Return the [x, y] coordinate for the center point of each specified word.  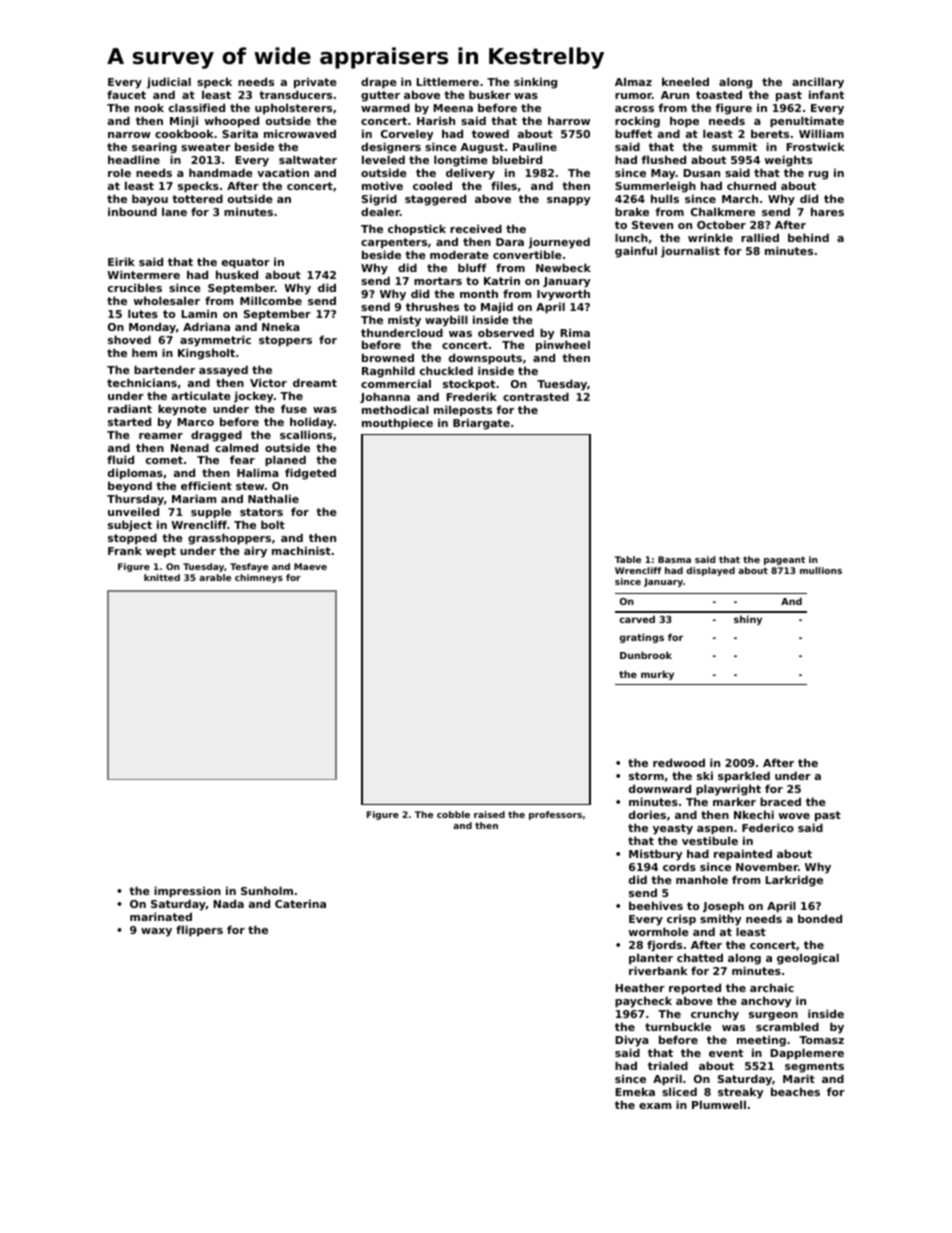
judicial [169, 83]
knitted [162, 577]
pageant [784, 560]
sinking [535, 83]
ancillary [818, 83]
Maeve [310, 566]
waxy [156, 932]
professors [555, 815]
